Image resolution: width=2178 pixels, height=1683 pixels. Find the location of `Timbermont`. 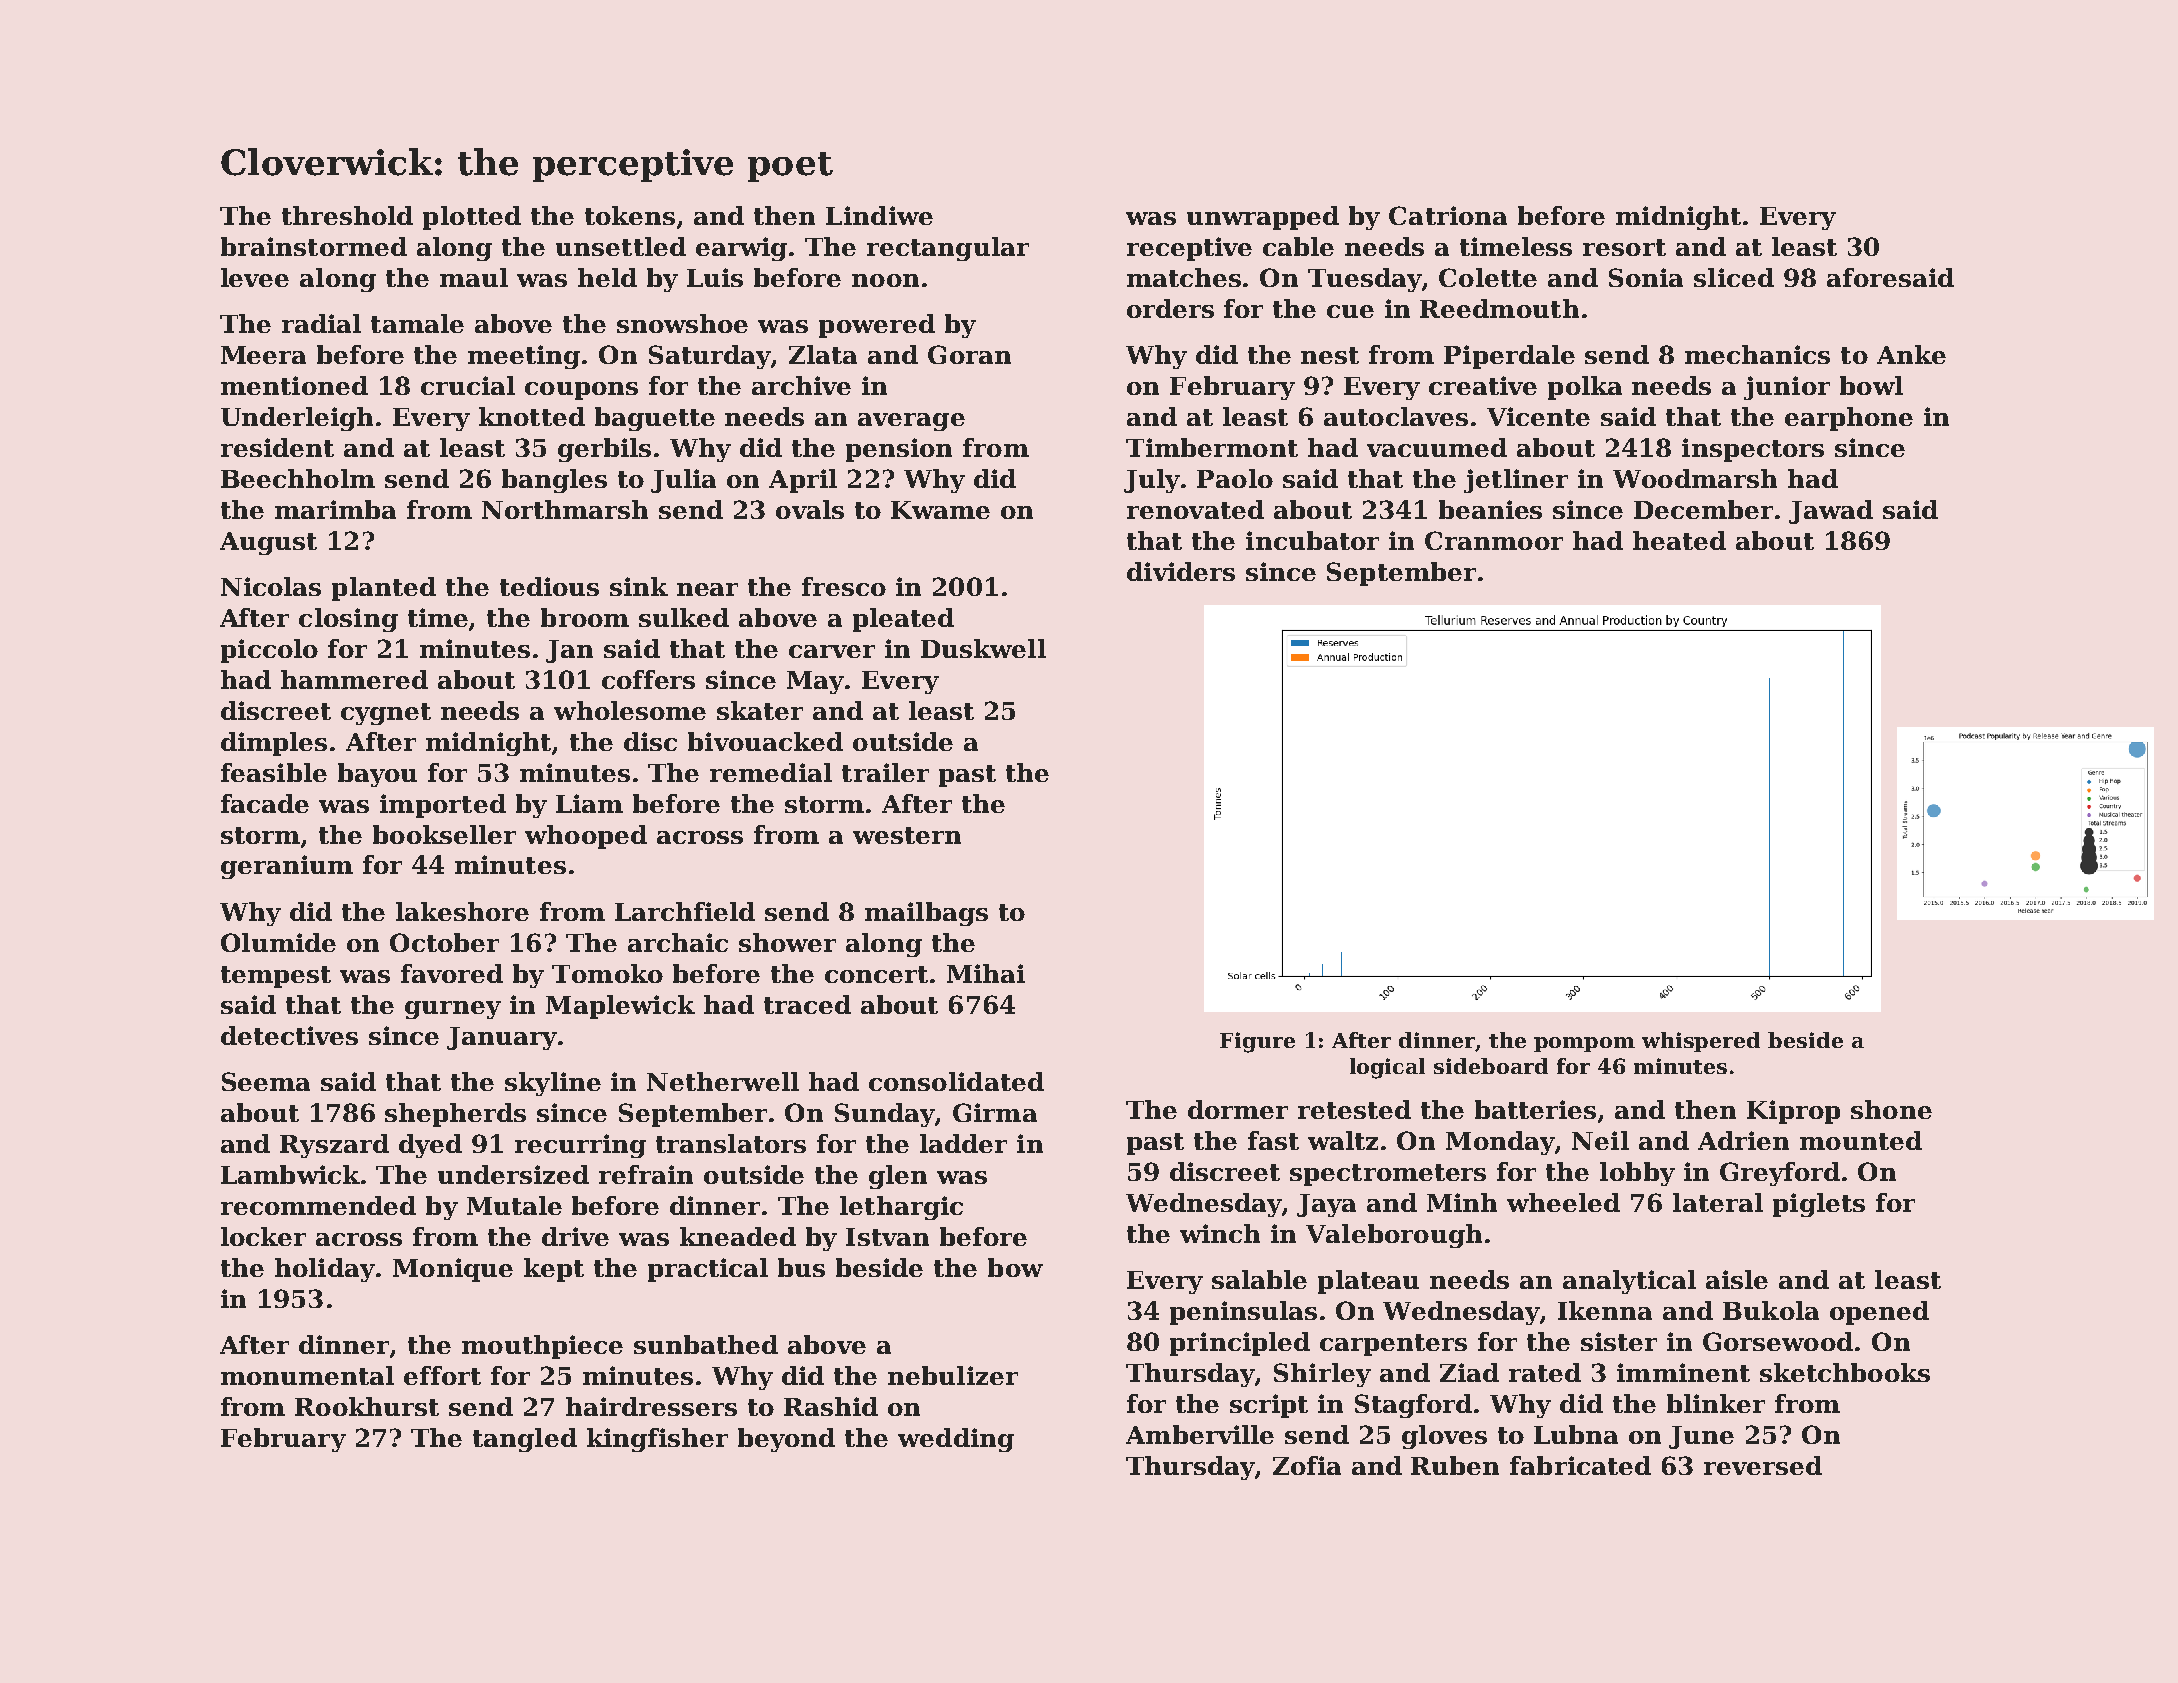

Timbermont is located at coordinates (1212, 447).
